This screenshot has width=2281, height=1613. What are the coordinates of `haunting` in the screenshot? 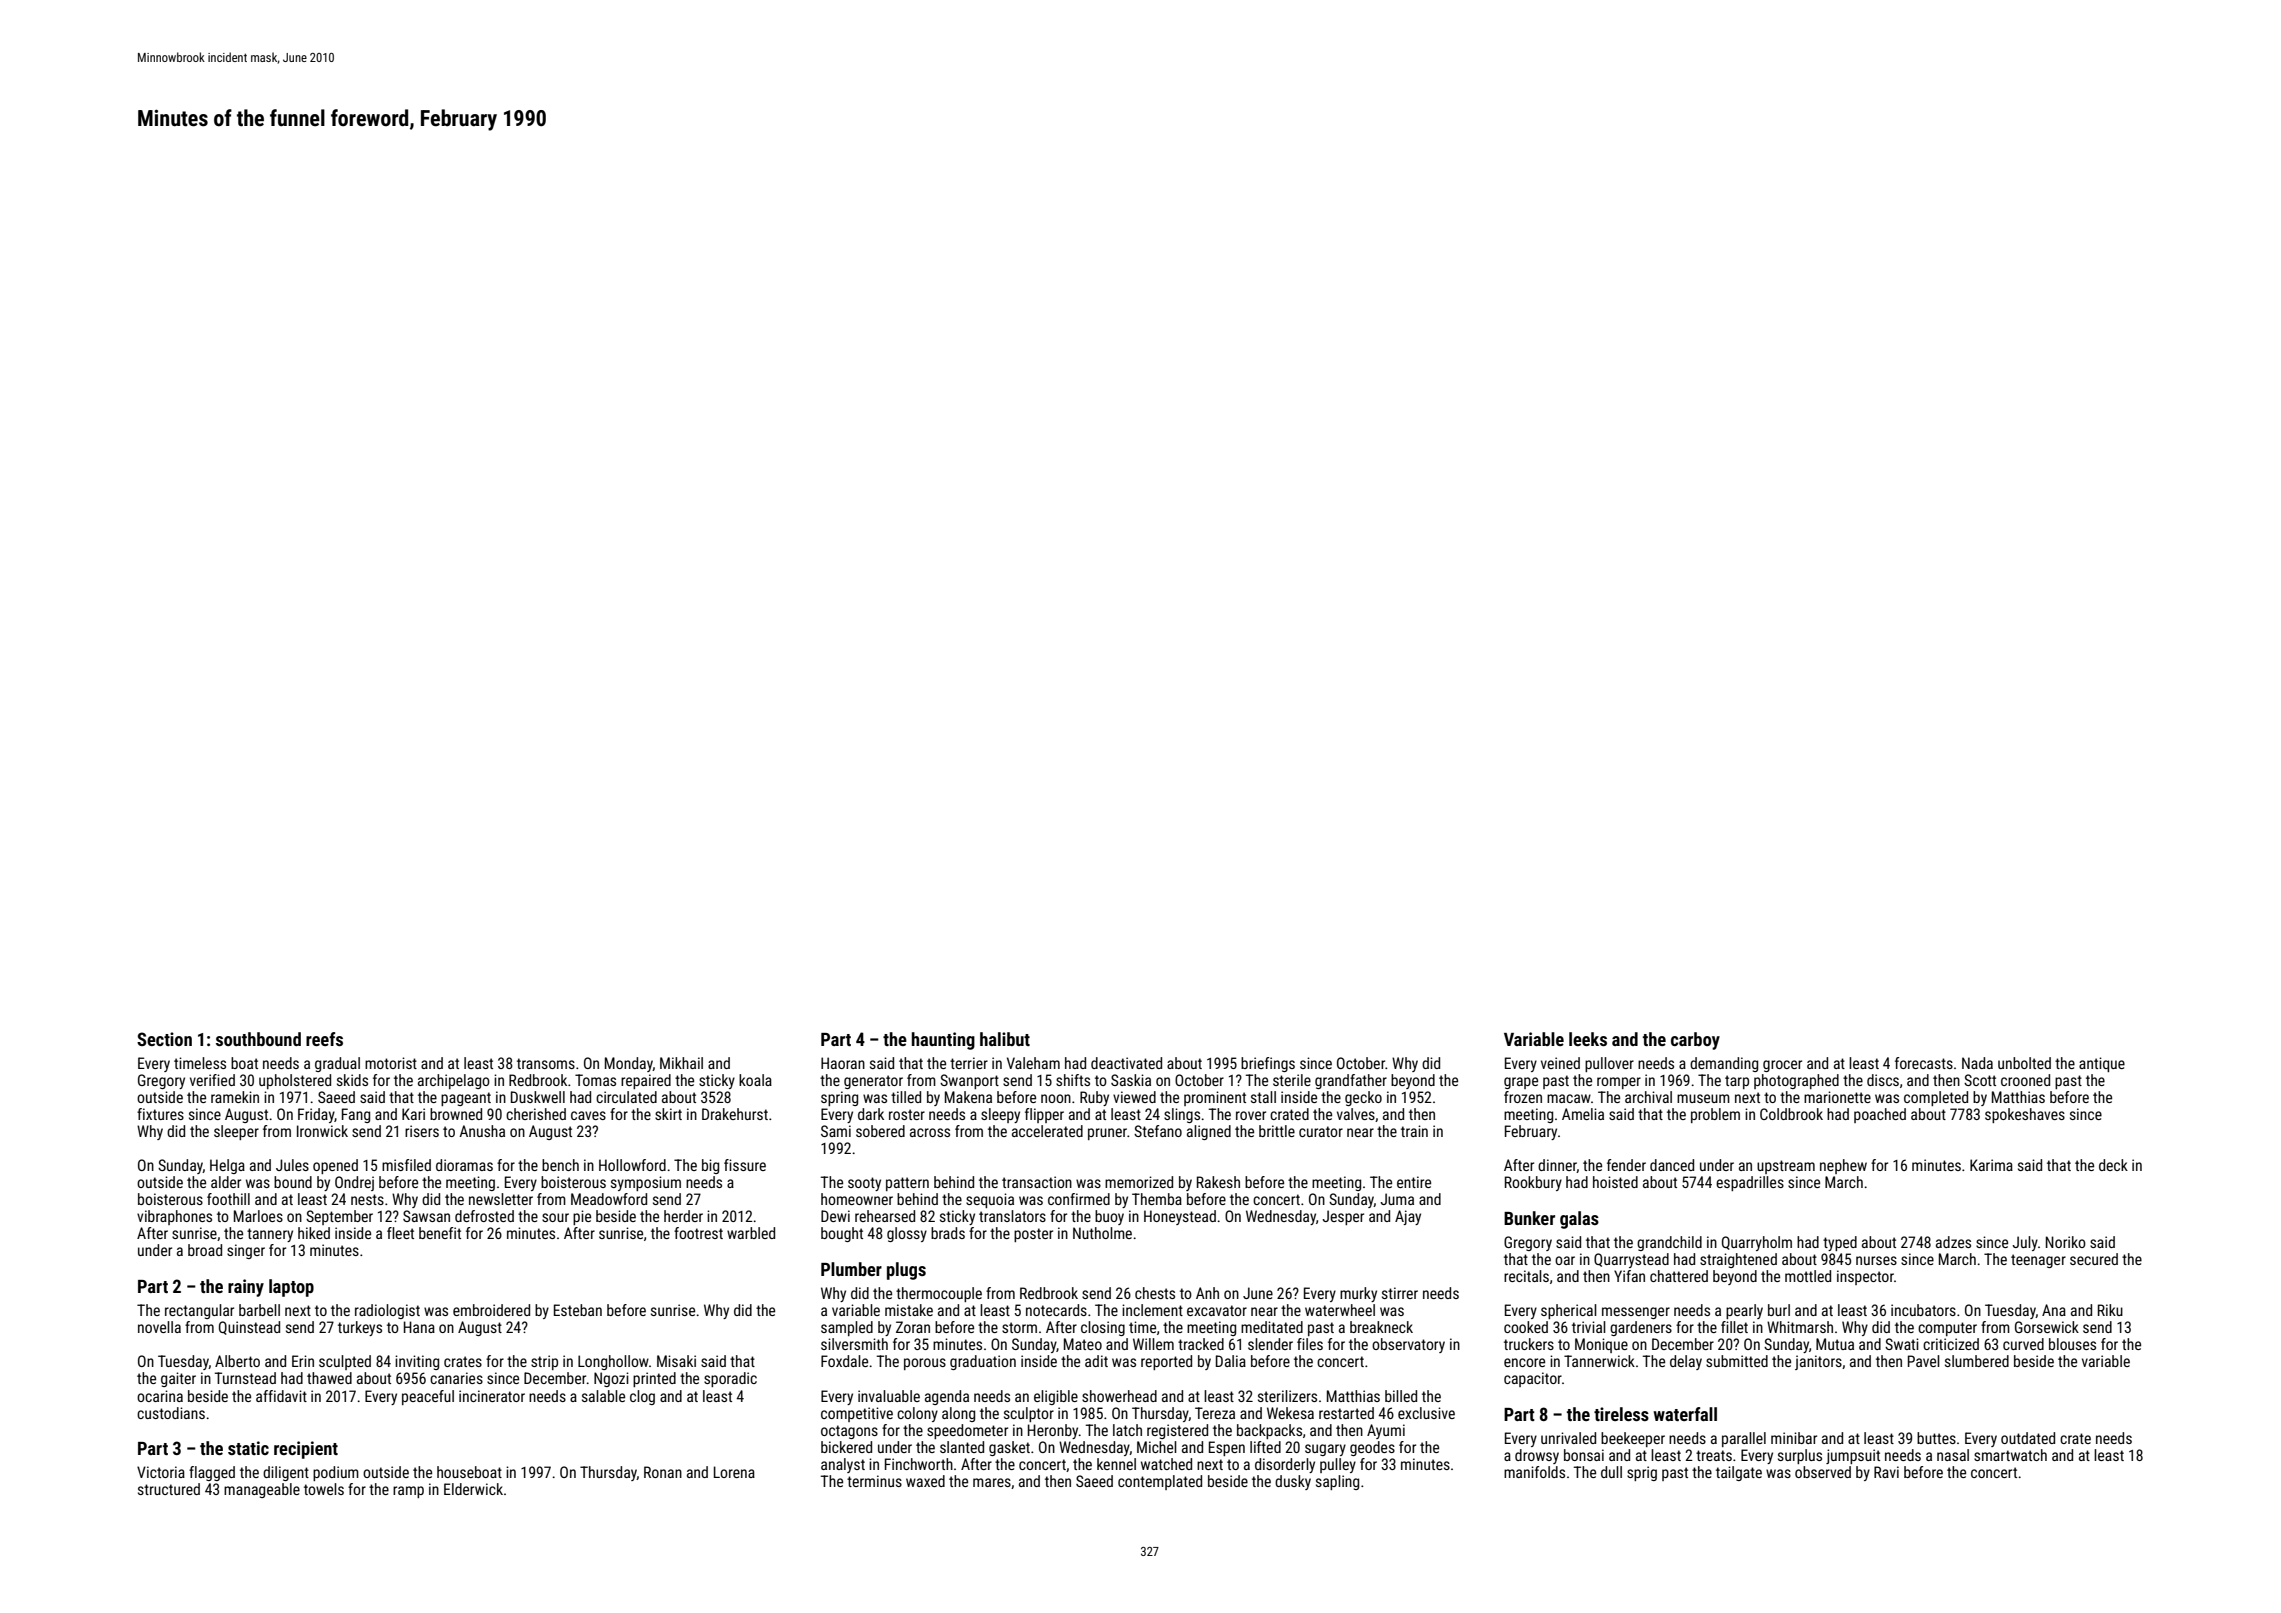 It's located at (943, 1041).
